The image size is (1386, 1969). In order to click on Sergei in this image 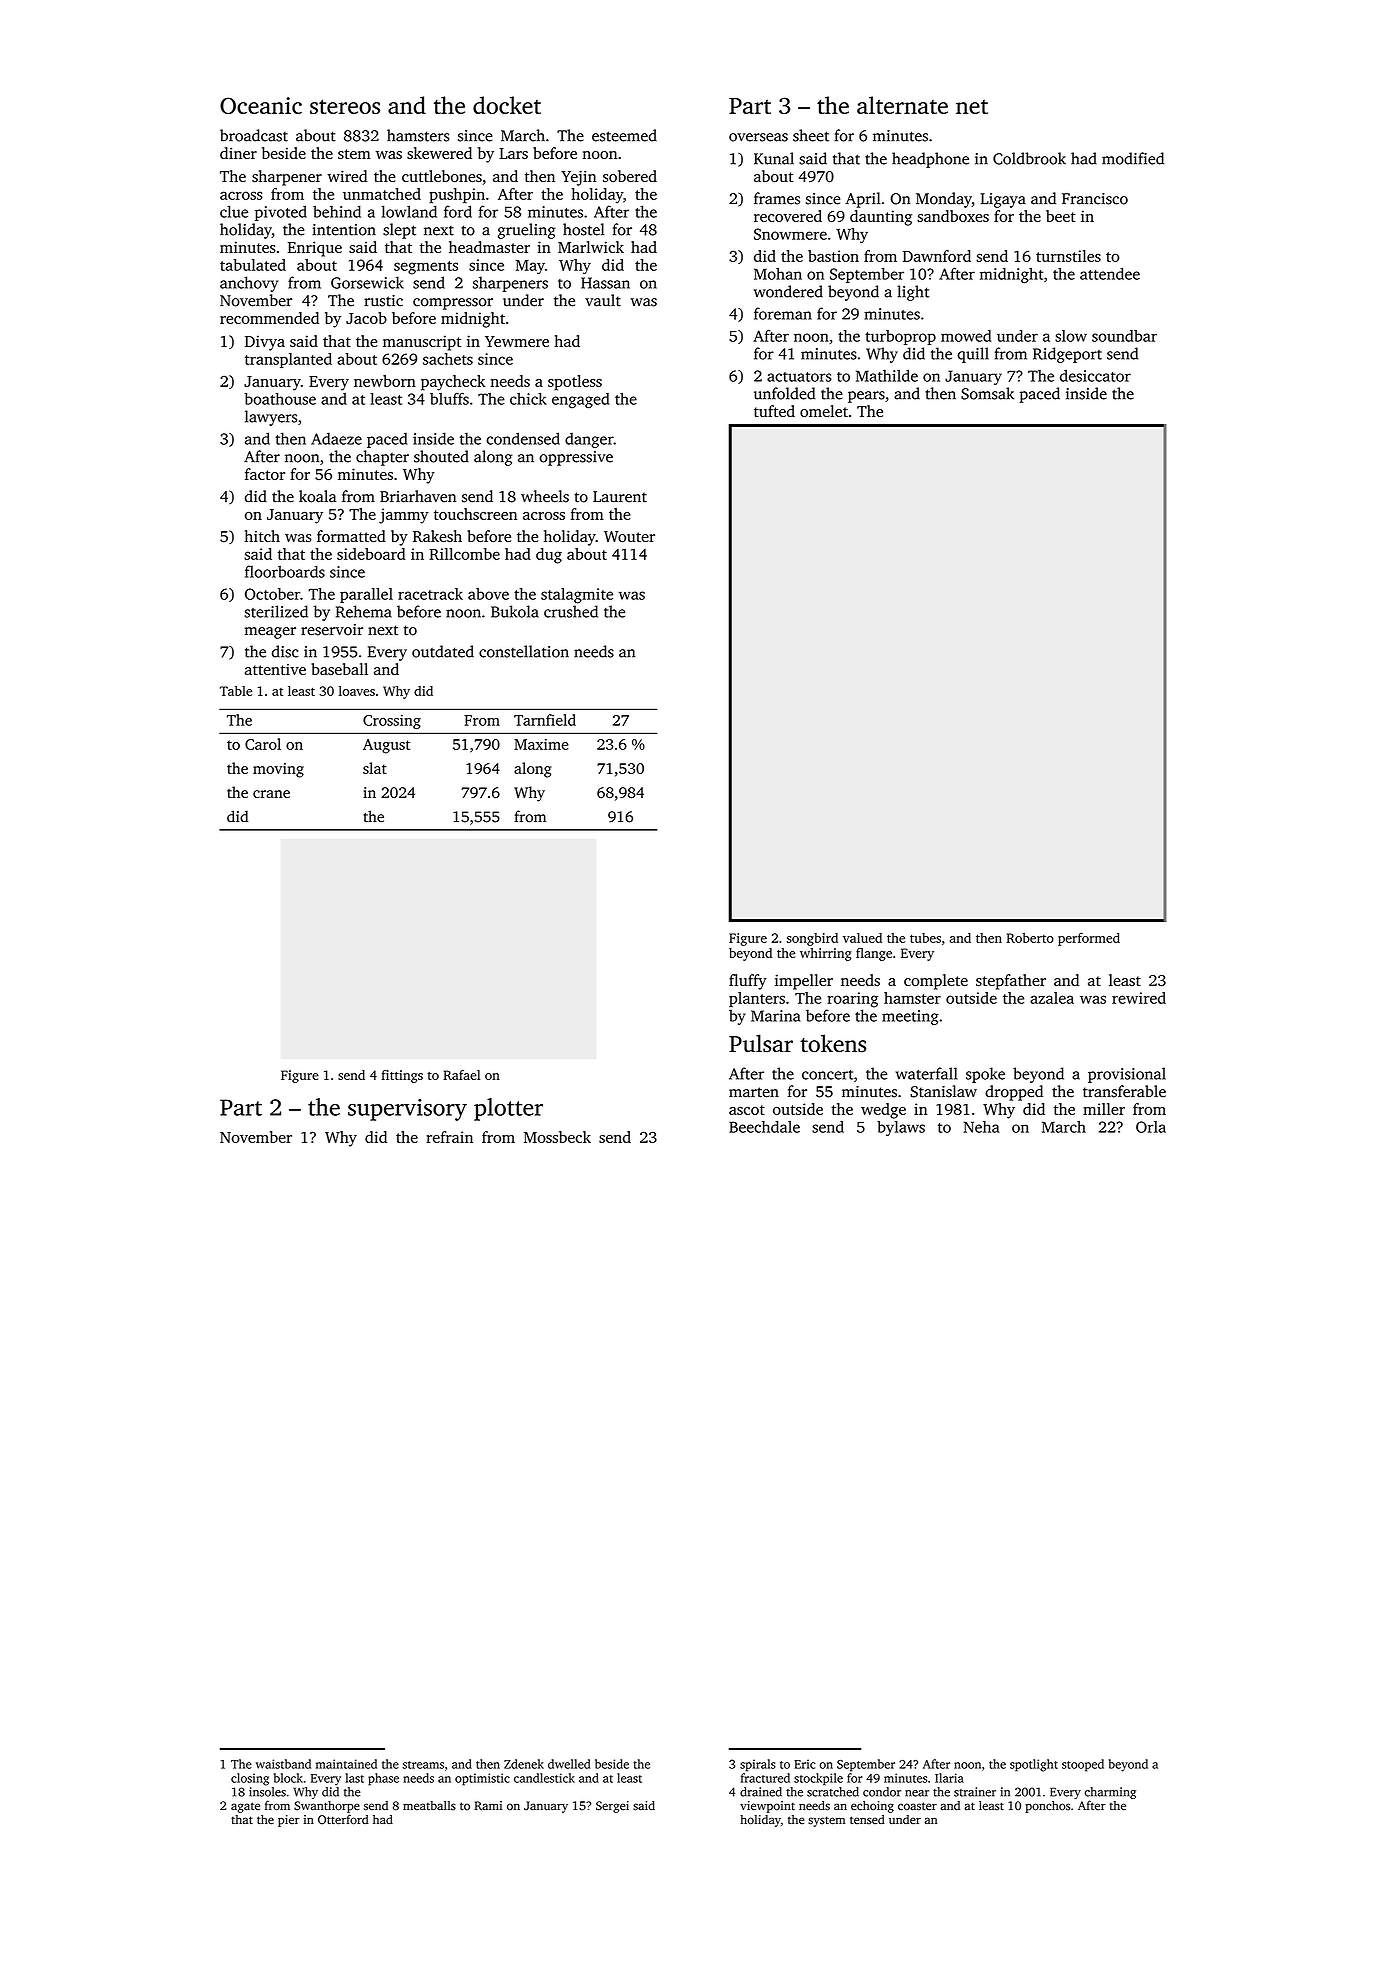, I will do `click(612, 1807)`.
